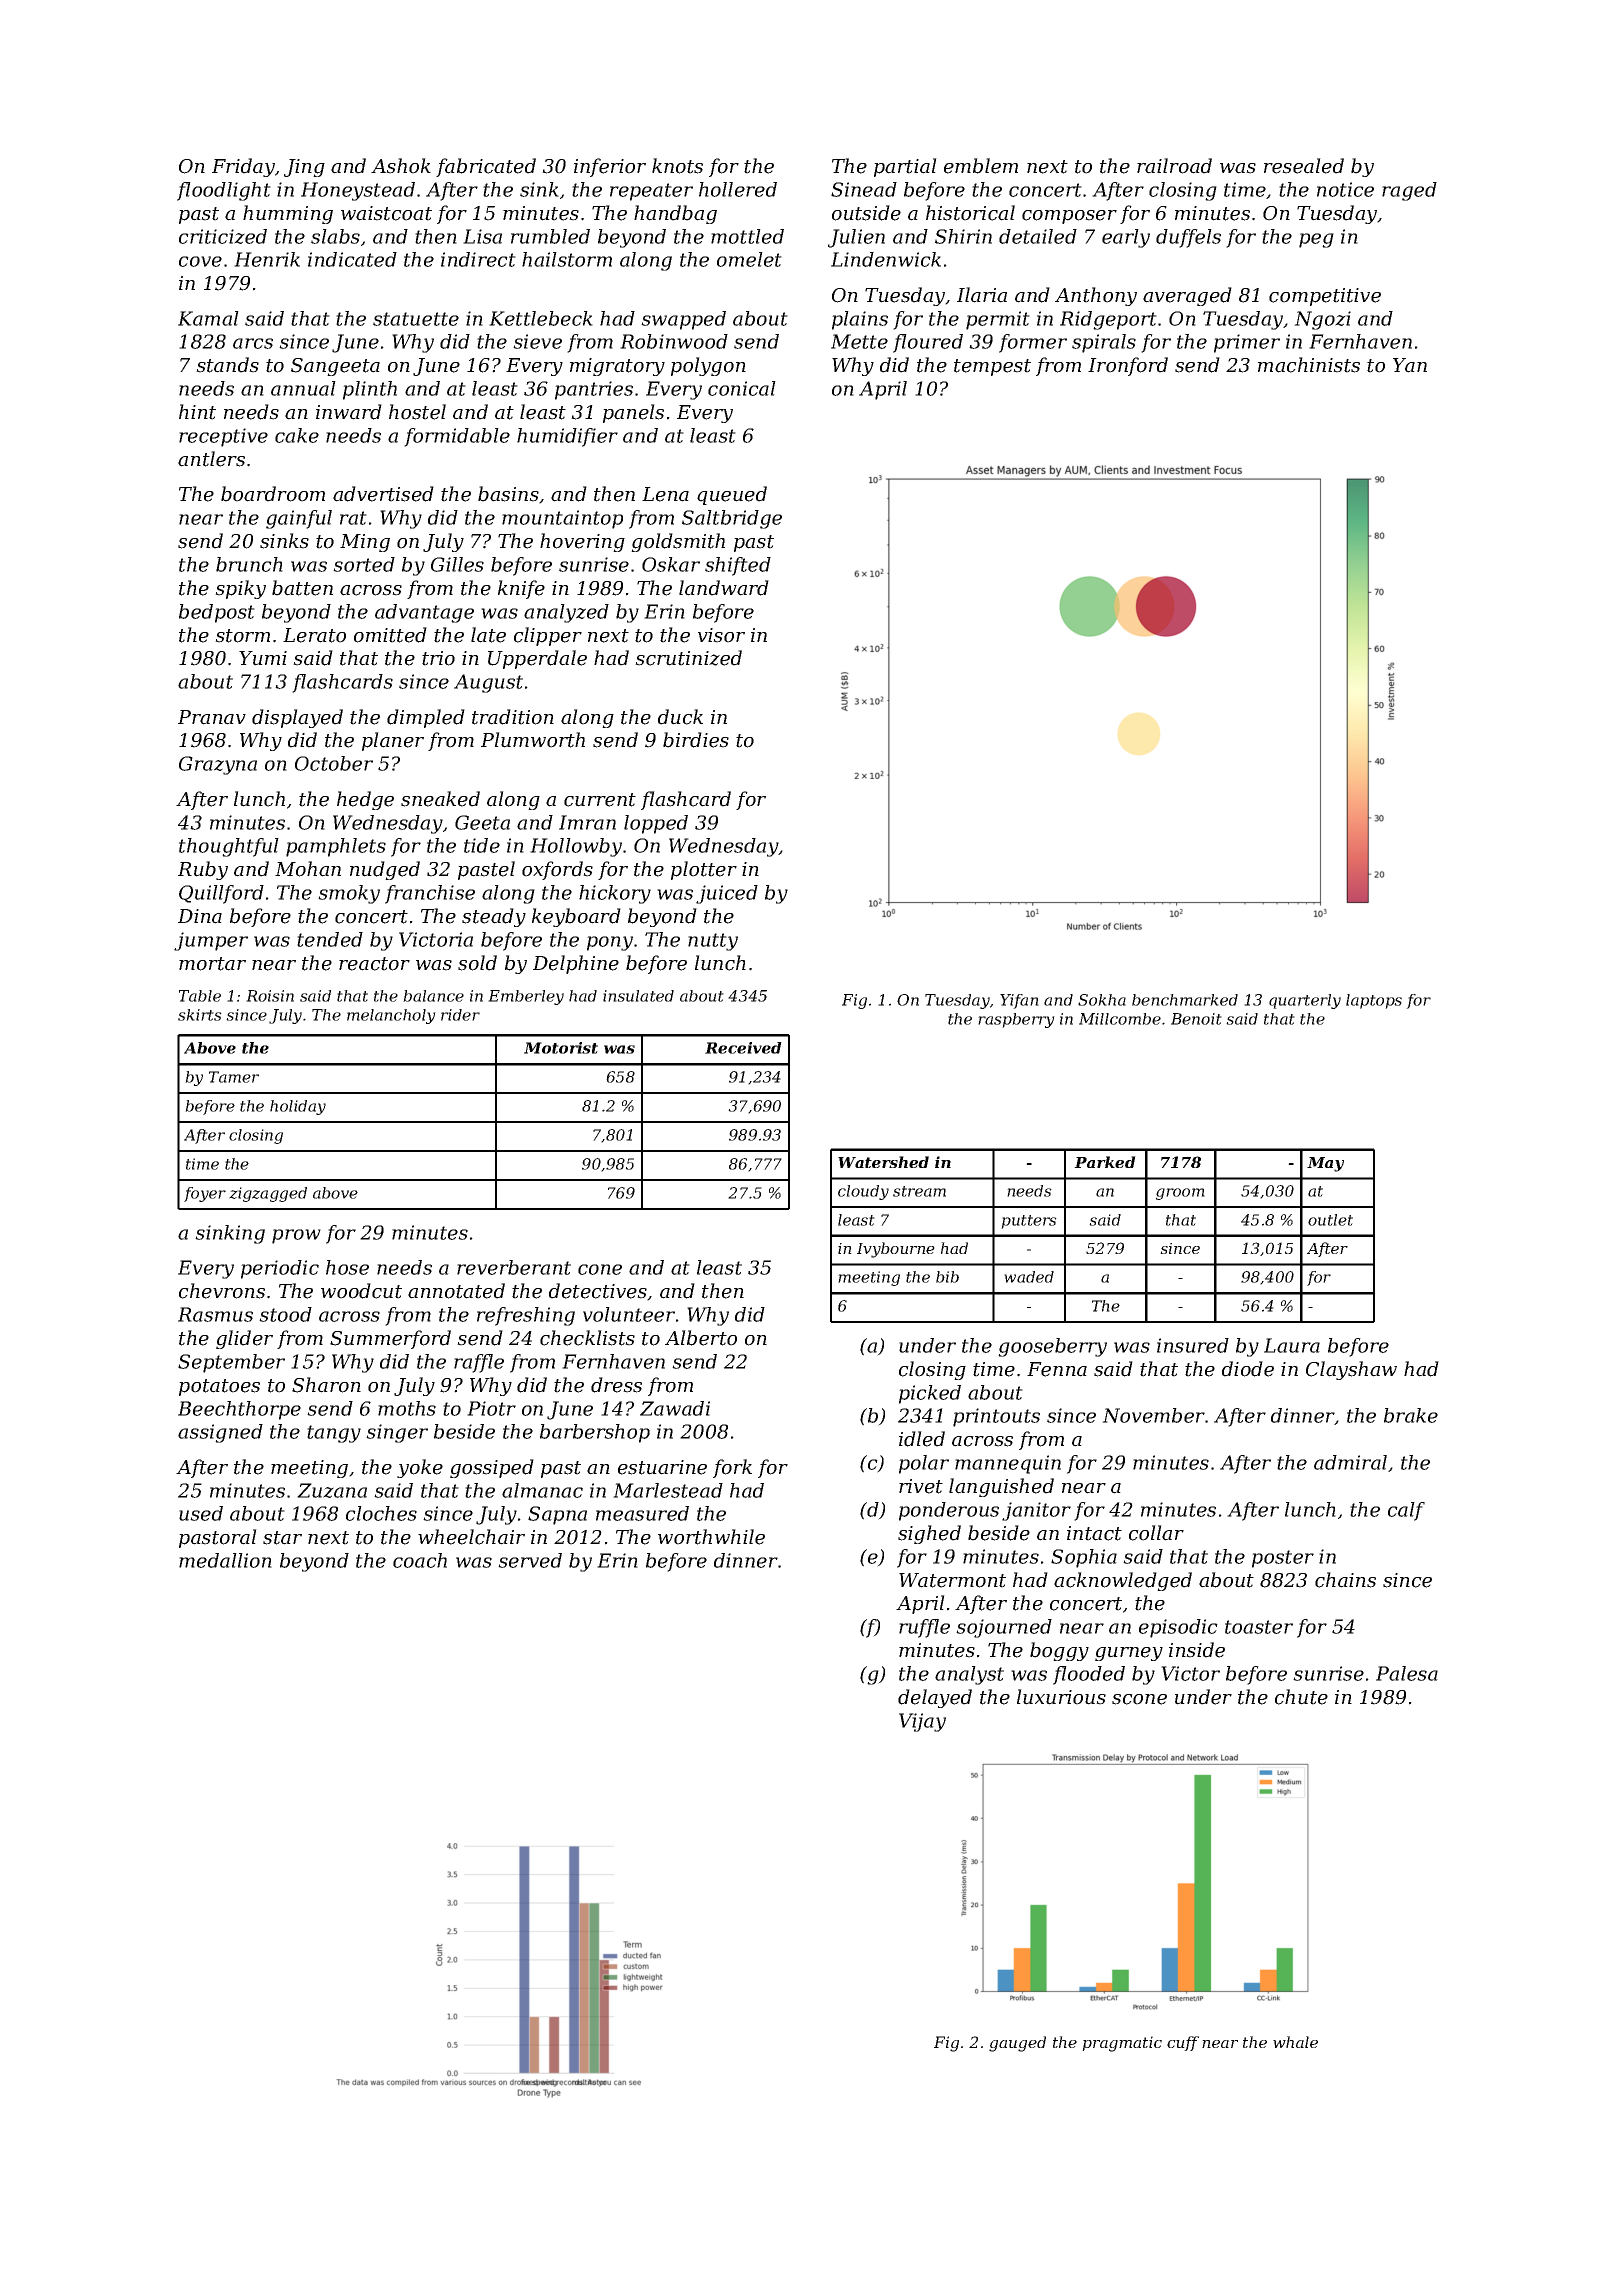 The width and height of the document is (1620, 2292). Describe the element at coordinates (1304, 166) in the document. I see `resealed` at that location.
